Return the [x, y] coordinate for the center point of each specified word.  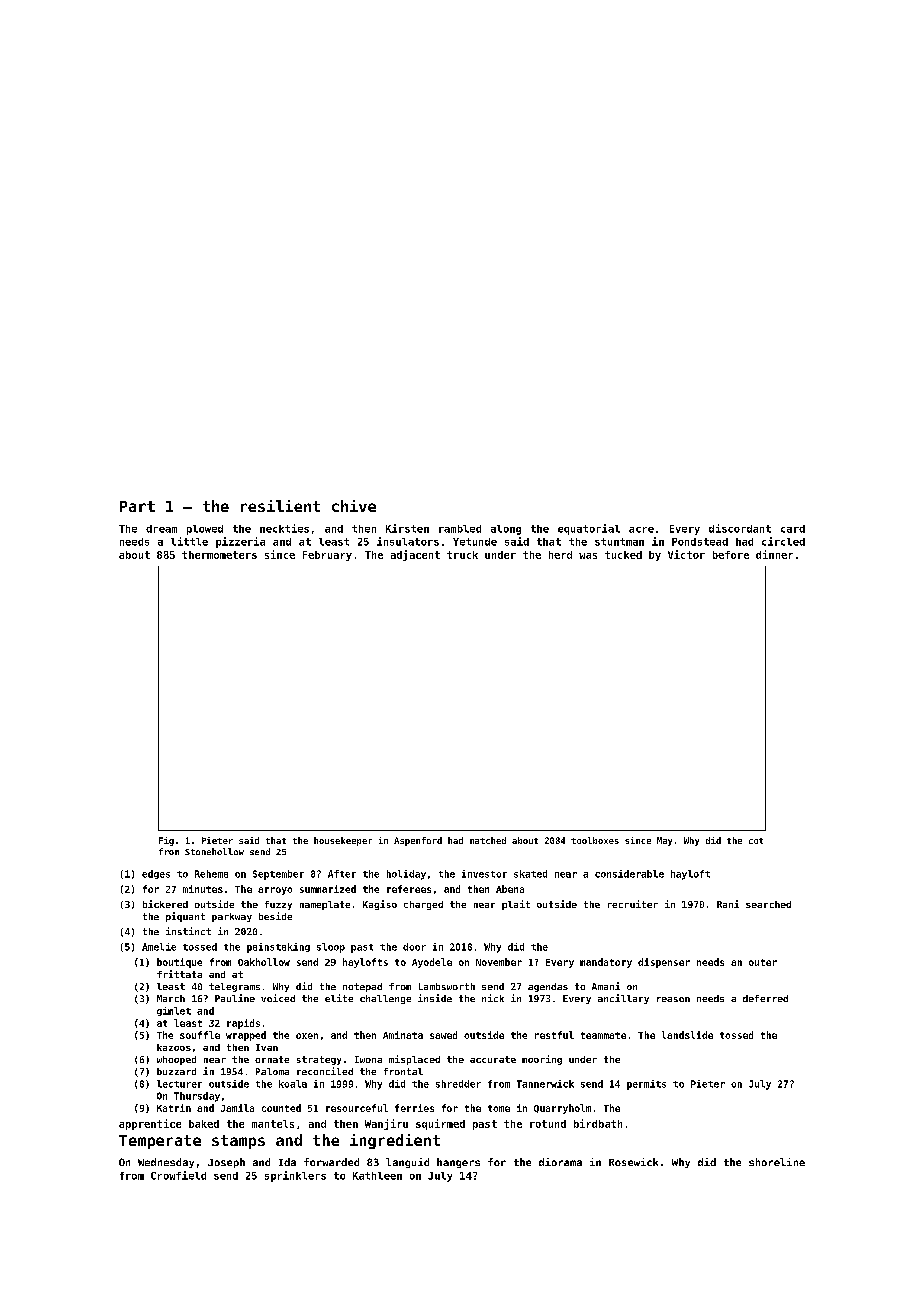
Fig [166, 841]
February [327, 556]
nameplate [325, 905]
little [189, 541]
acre [641, 530]
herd [560, 555]
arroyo [275, 891]
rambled [460, 529]
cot [756, 841]
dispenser [664, 963]
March [171, 998]
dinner [774, 554]
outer [763, 962]
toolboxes [595, 840]
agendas [548, 987]
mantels [273, 1124]
